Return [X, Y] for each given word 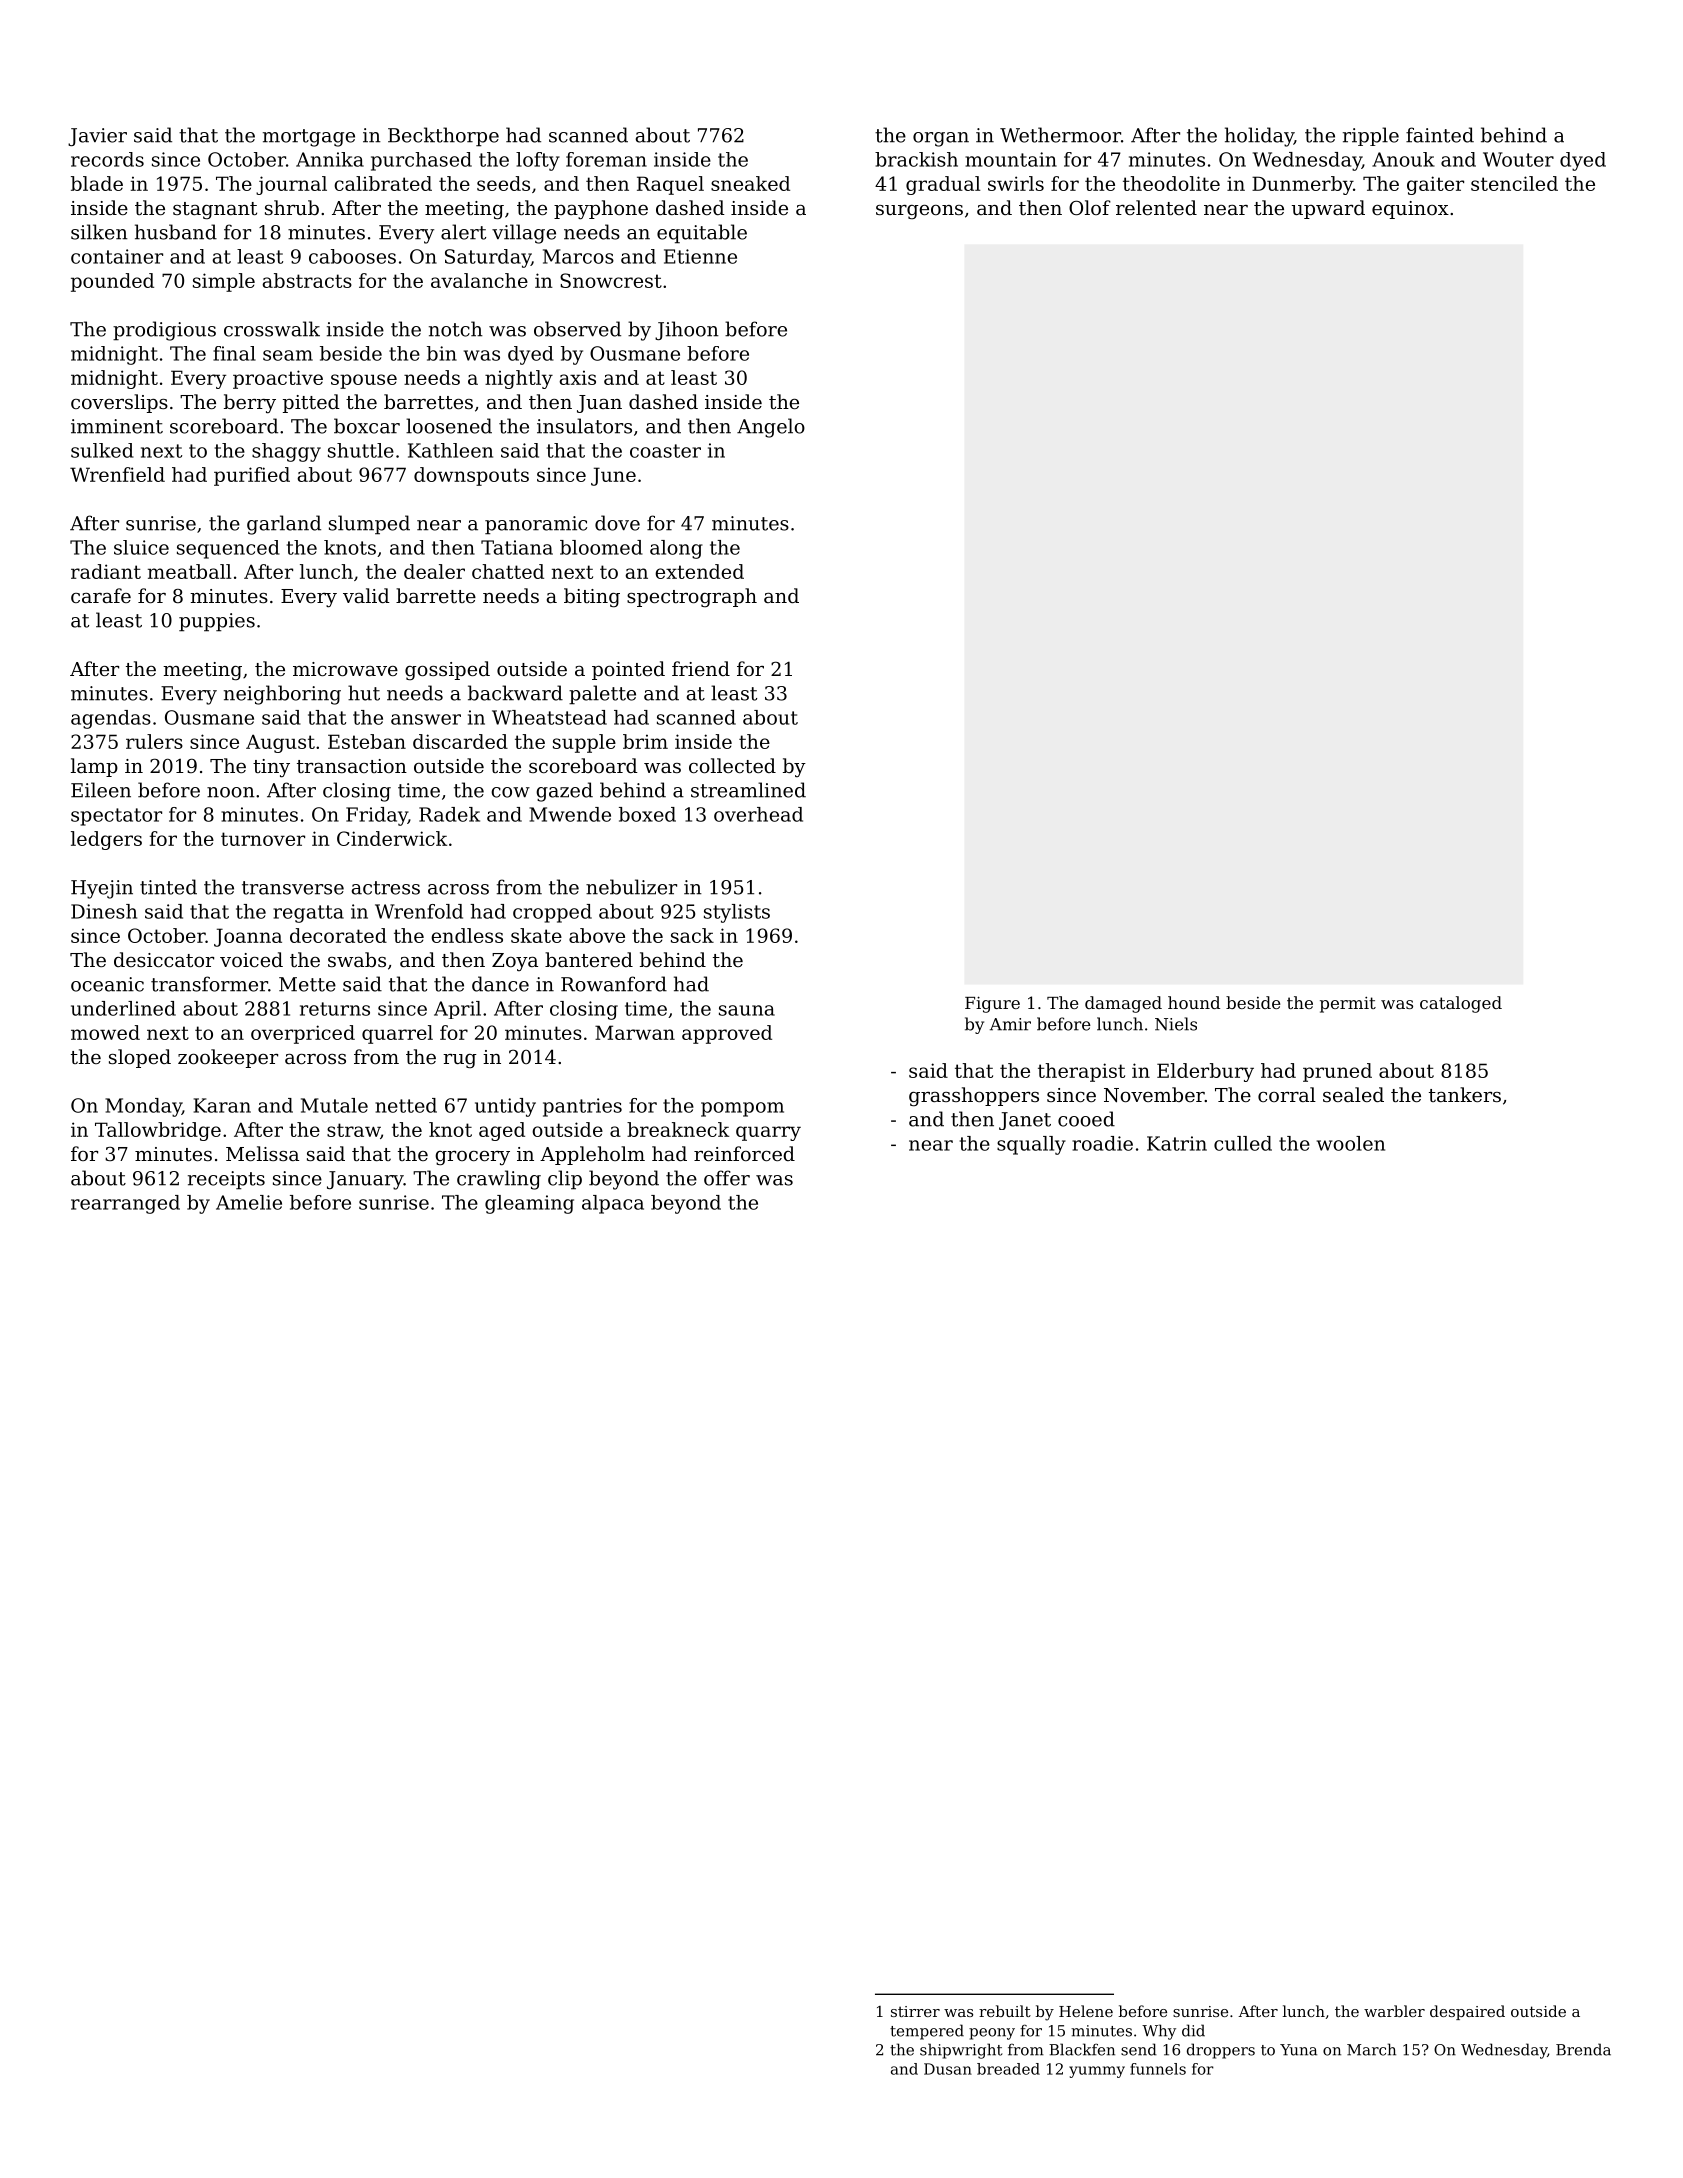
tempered [927, 2032]
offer [727, 1178]
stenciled [1514, 183]
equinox [1410, 210]
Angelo [771, 428]
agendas [111, 719]
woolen [1351, 1143]
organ [941, 139]
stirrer [915, 2011]
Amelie [249, 1202]
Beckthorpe [443, 137]
